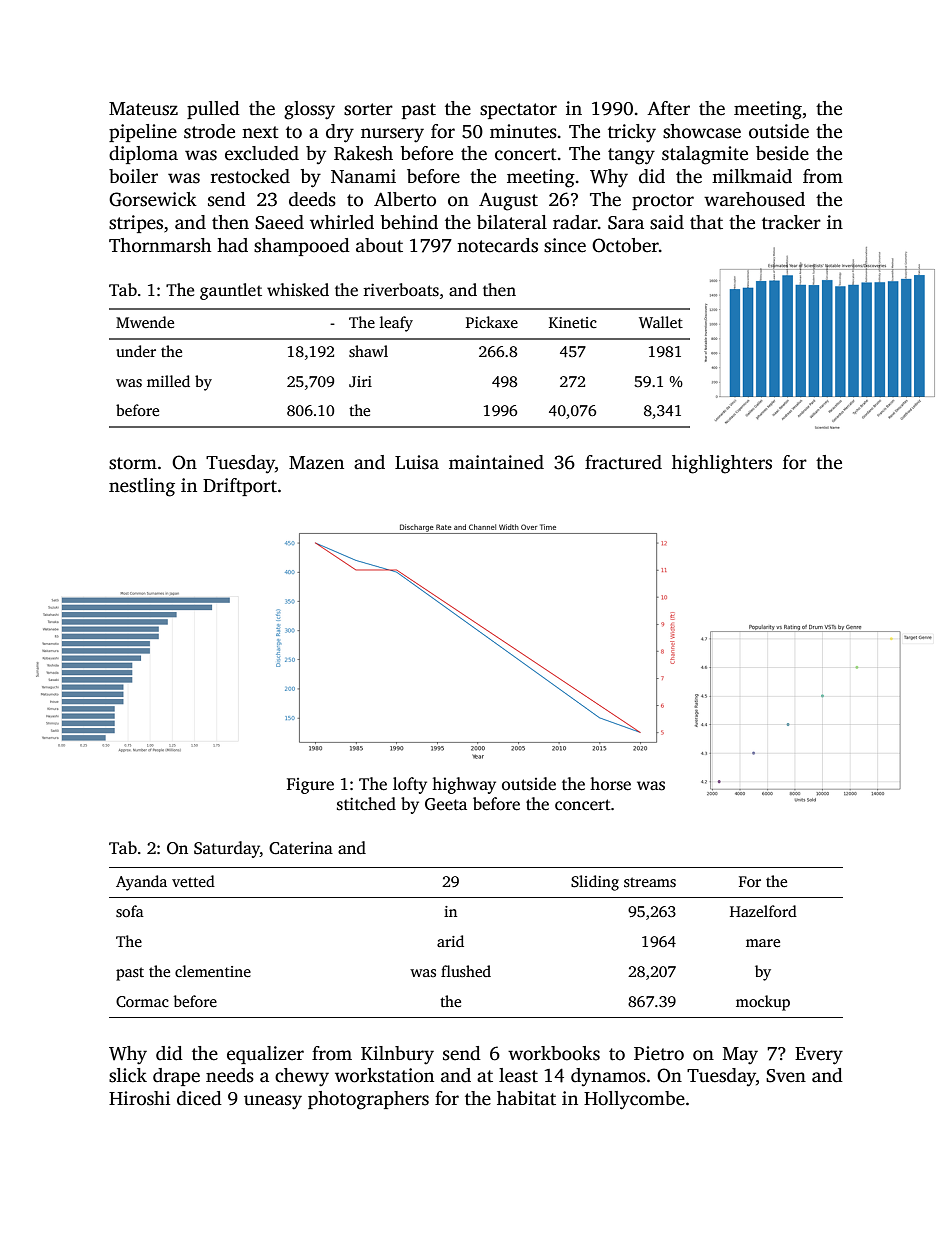 This screenshot has height=1233, width=952. Describe the element at coordinates (143, 109) in the screenshot. I see `Mateusz` at that location.
